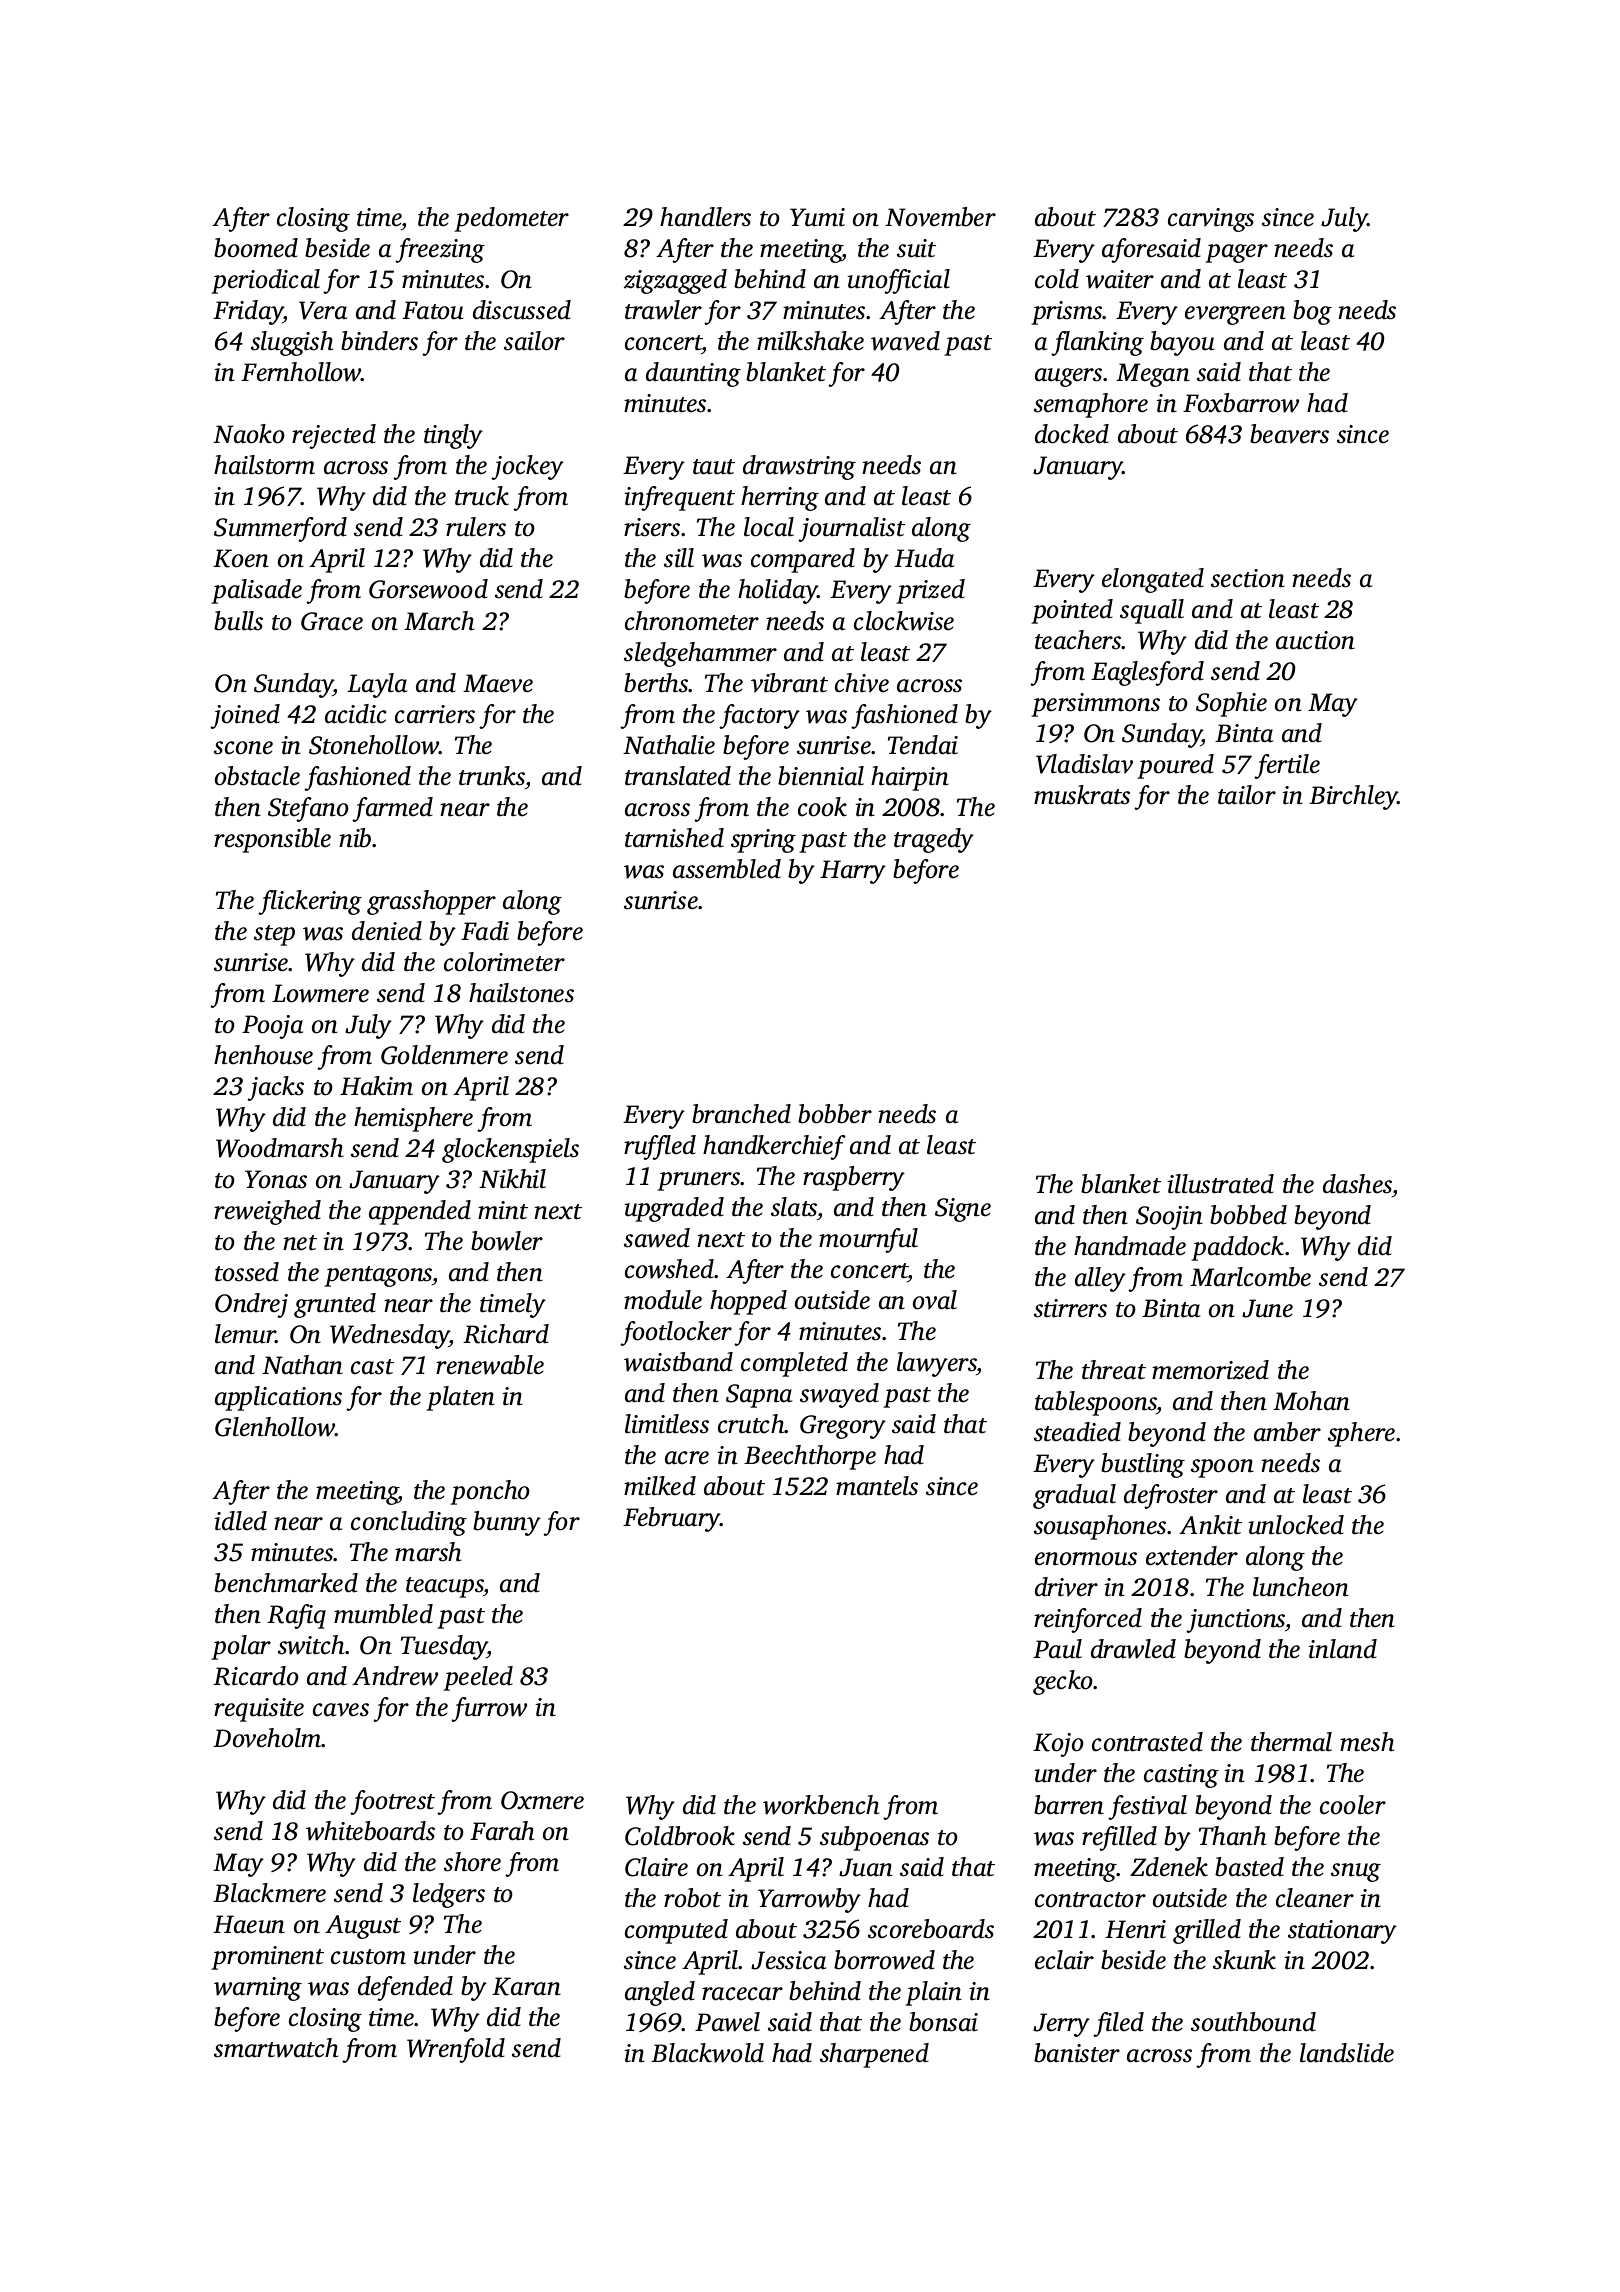 This document has height=2292, width=1620. What do you see at coordinates (542, 1800) in the document?
I see `Oxmere` at bounding box center [542, 1800].
